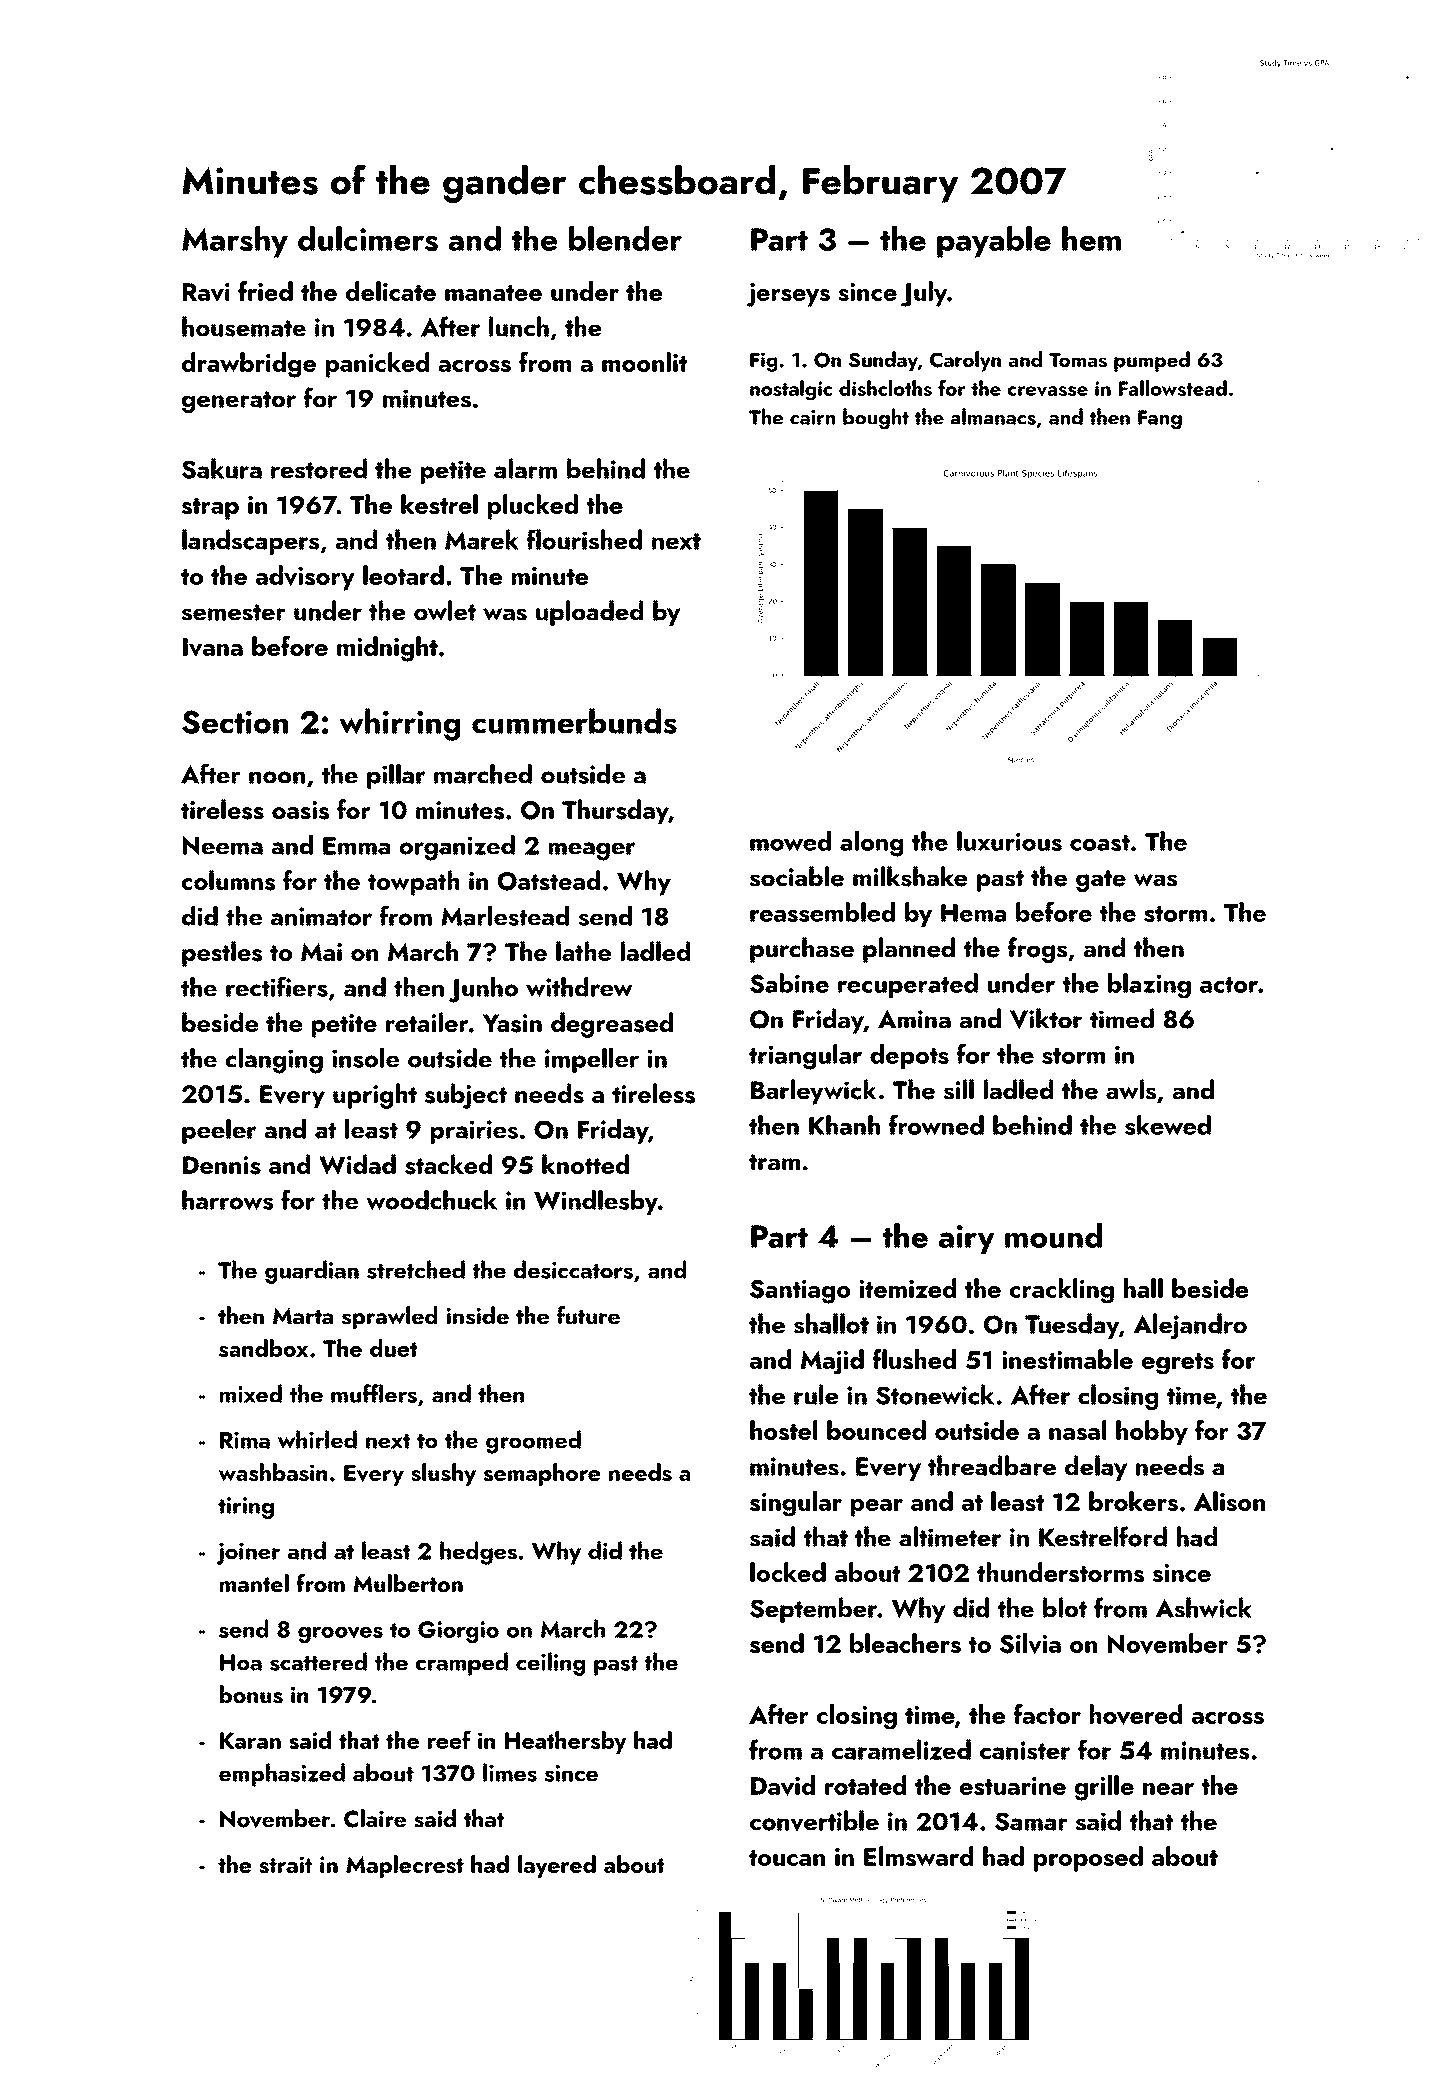 The image size is (1450, 2100). What do you see at coordinates (458, 1632) in the document?
I see `Giorgio` at bounding box center [458, 1632].
